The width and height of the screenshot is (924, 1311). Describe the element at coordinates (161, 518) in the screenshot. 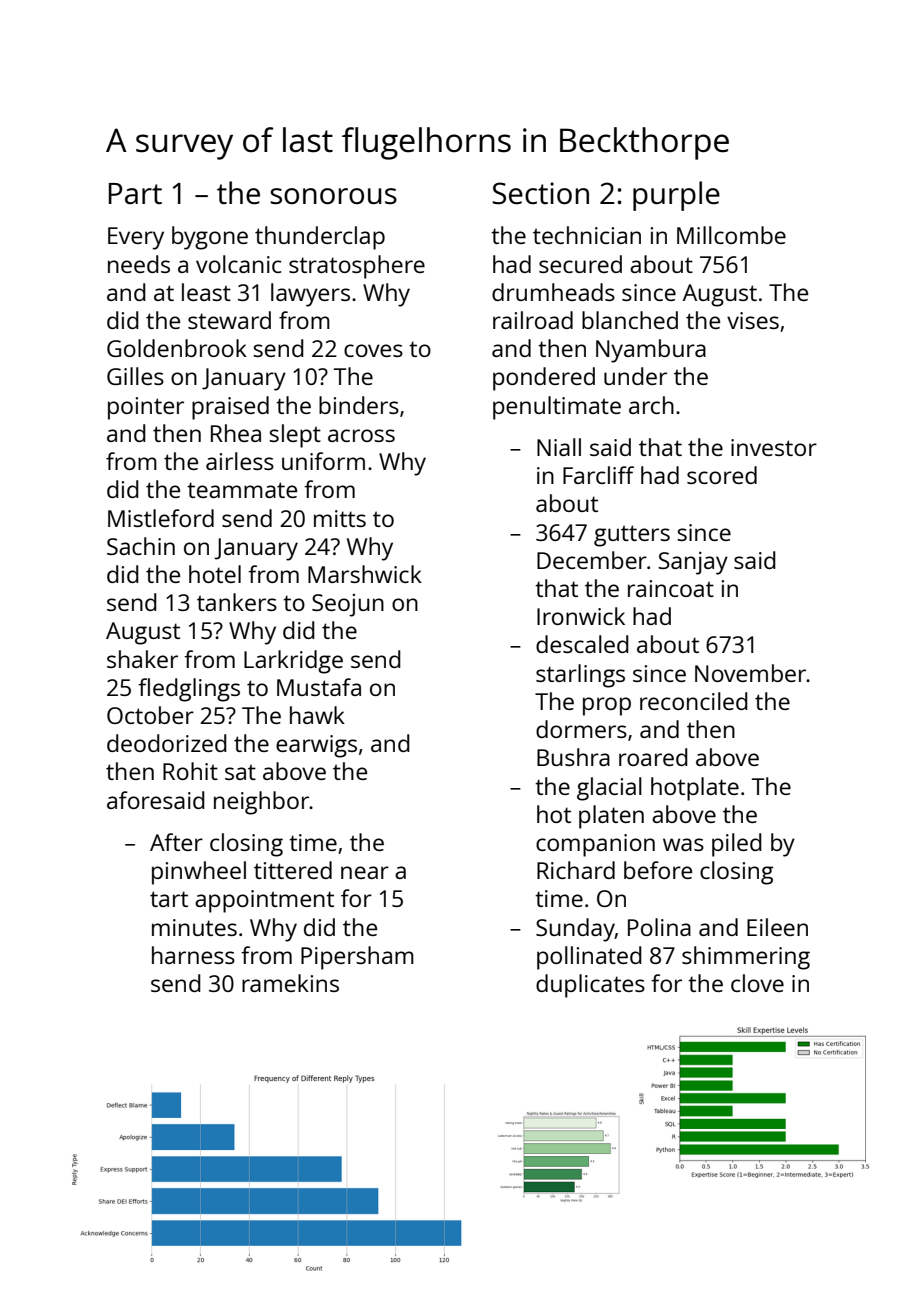

I see `Mistleford` at that location.
